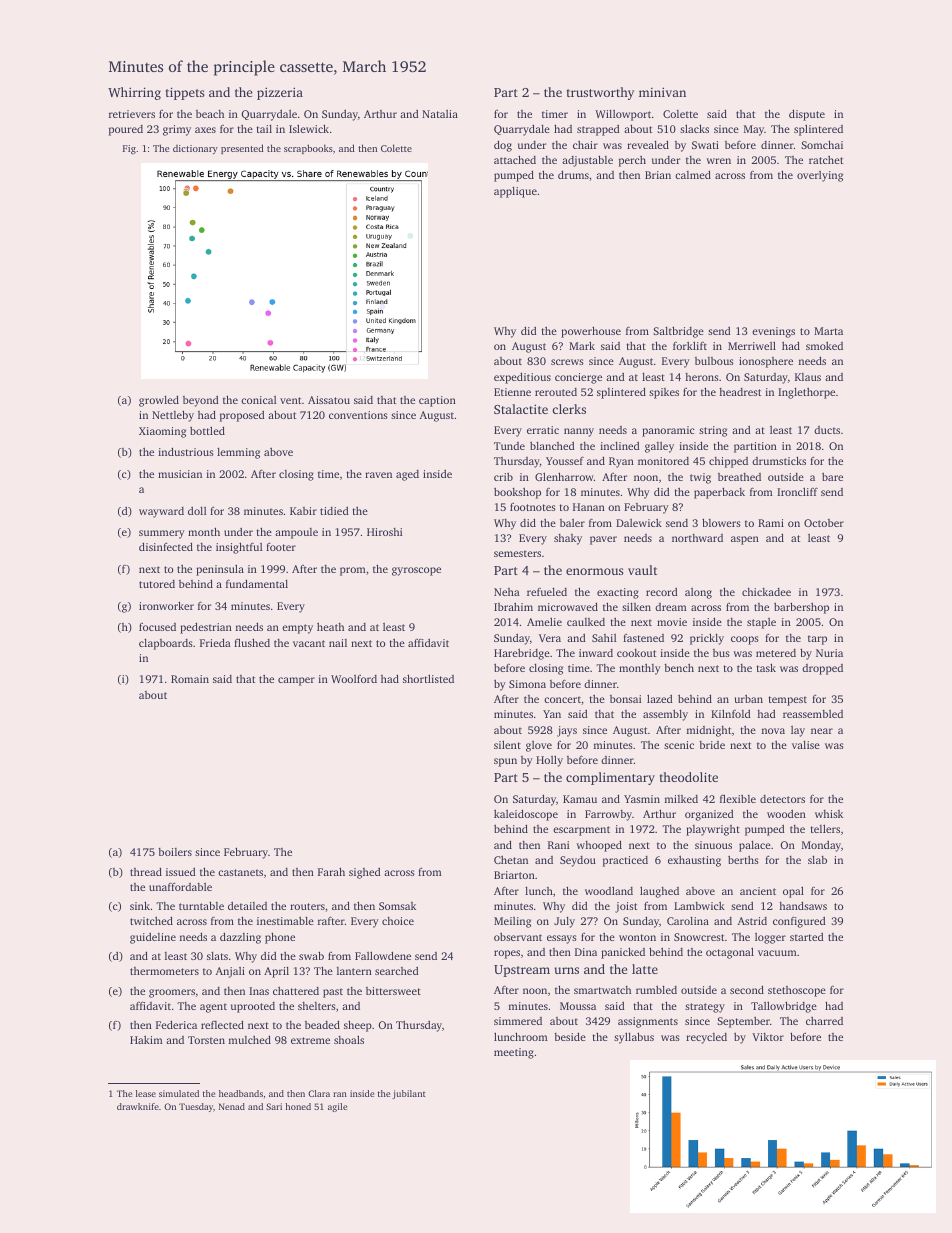  I want to click on recycled, so click(706, 1038).
